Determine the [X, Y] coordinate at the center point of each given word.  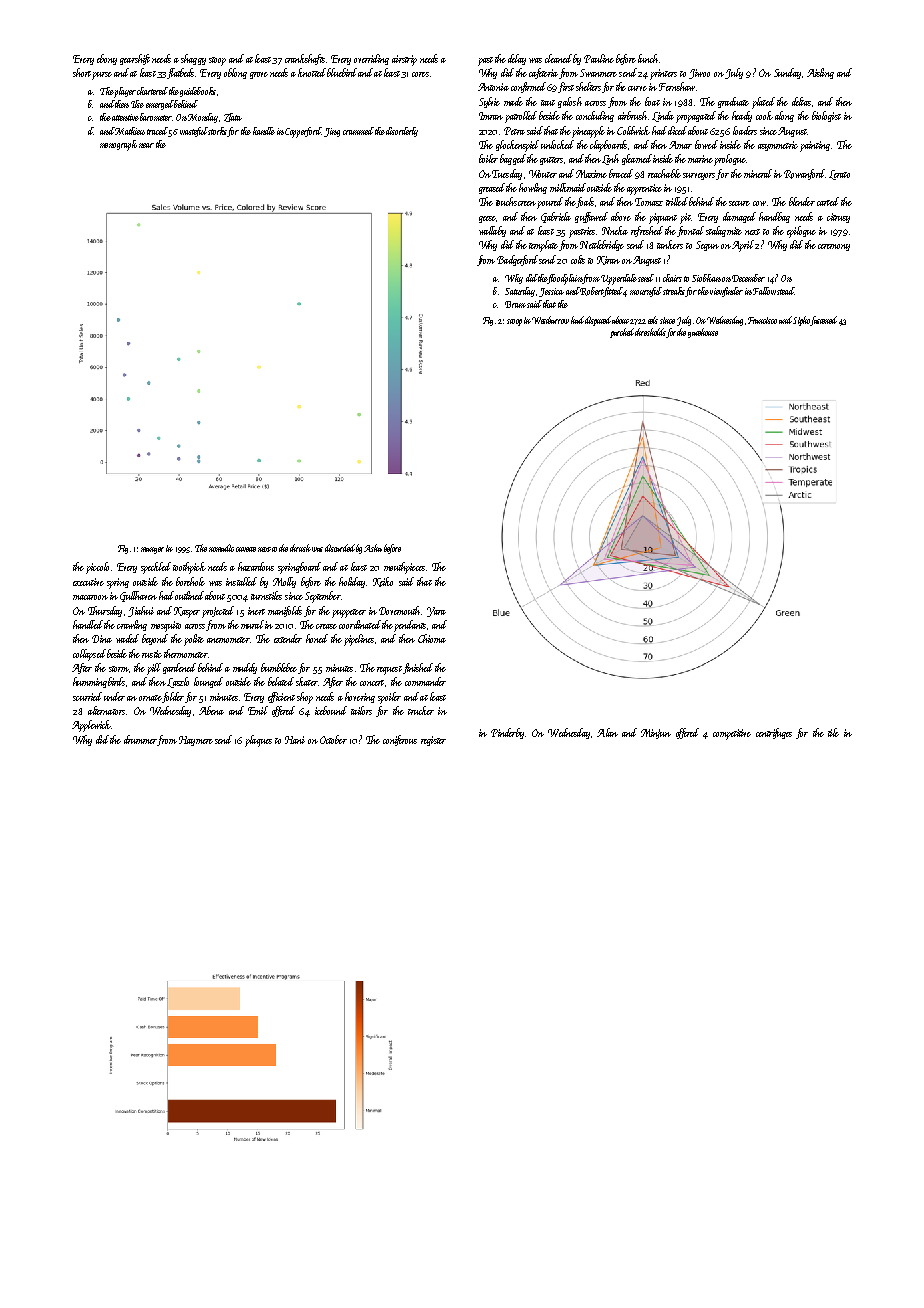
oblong [235, 73]
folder [173, 697]
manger [152, 550]
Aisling [820, 73]
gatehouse [703, 333]
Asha [373, 548]
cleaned [558, 58]
